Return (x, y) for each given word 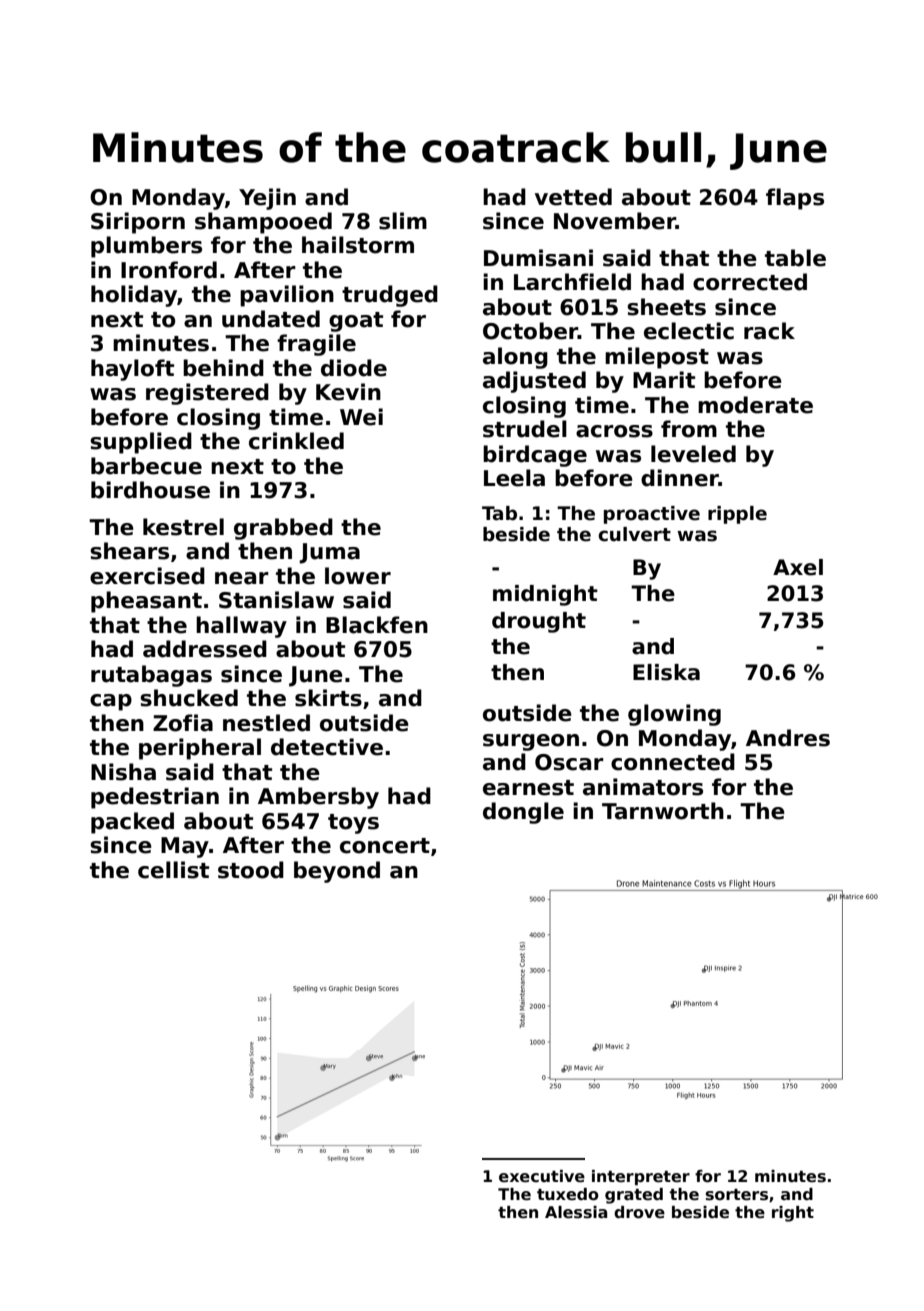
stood (251, 870)
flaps (795, 199)
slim (403, 221)
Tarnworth (663, 811)
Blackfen (377, 625)
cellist (173, 870)
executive (542, 1176)
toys (353, 824)
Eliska (666, 672)
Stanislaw (276, 600)
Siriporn (138, 223)
